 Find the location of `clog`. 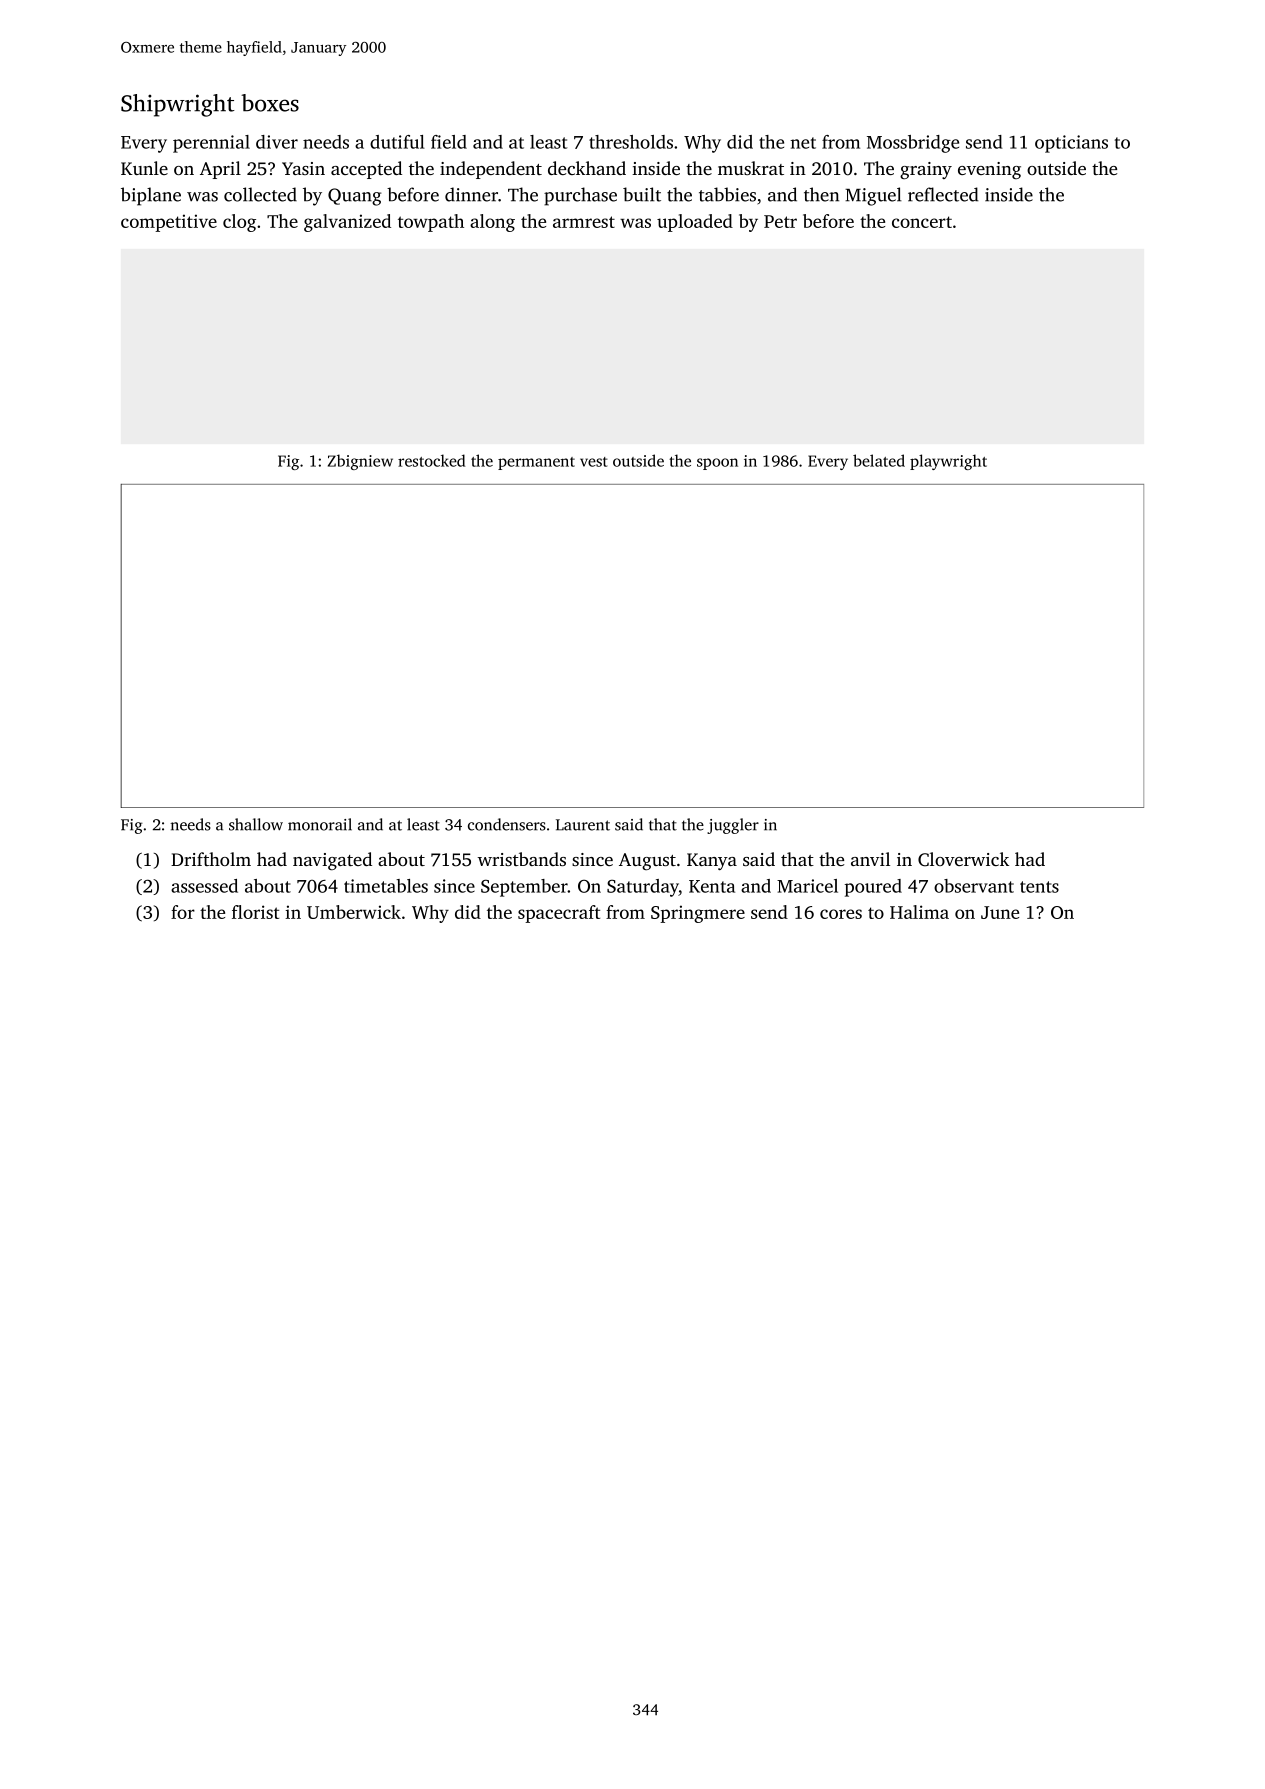

clog is located at coordinates (239, 223).
